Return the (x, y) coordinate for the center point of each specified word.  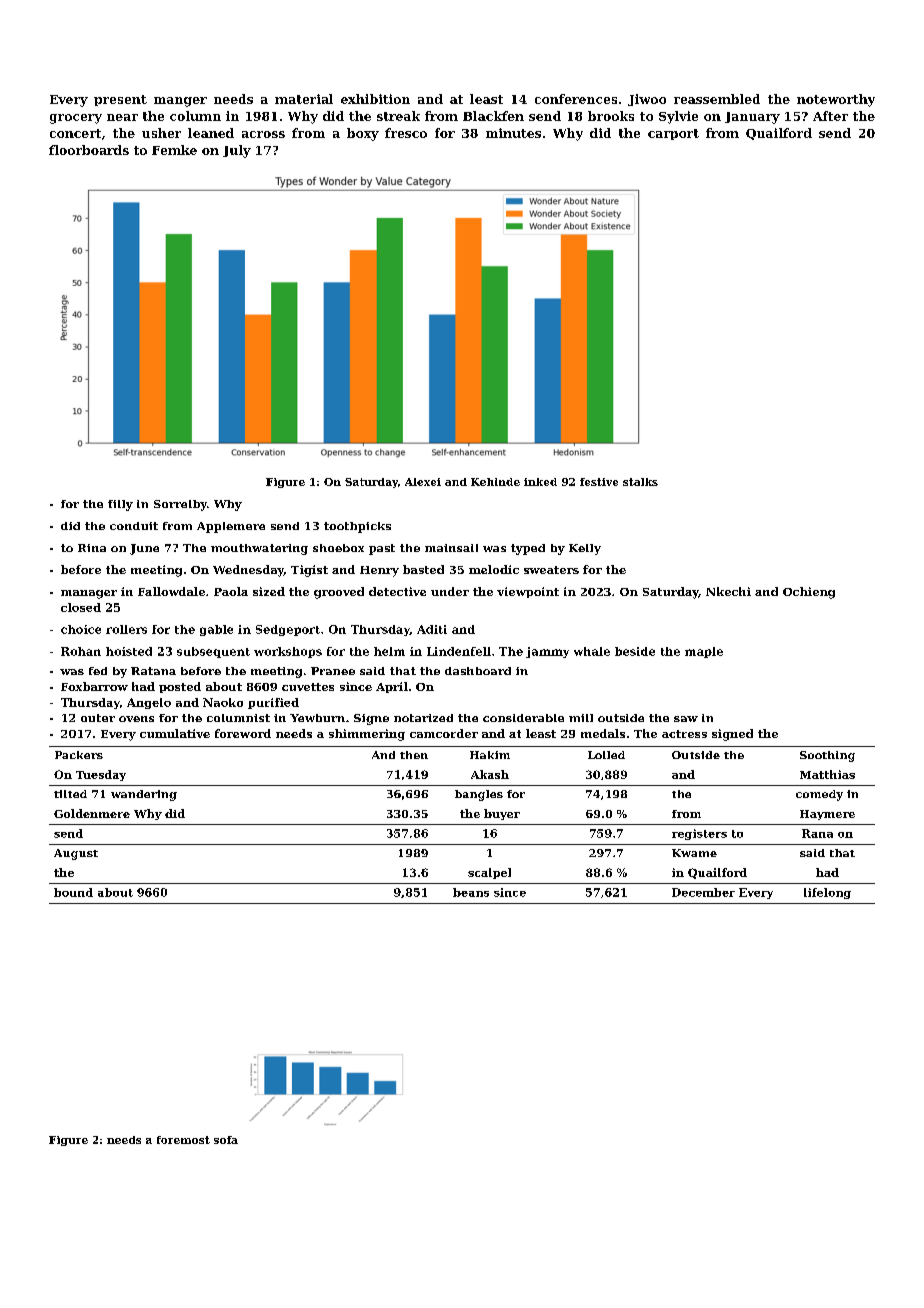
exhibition (375, 99)
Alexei (423, 482)
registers (699, 834)
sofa (226, 1140)
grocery (76, 119)
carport (673, 134)
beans (471, 892)
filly (120, 505)
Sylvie (678, 117)
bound (73, 892)
